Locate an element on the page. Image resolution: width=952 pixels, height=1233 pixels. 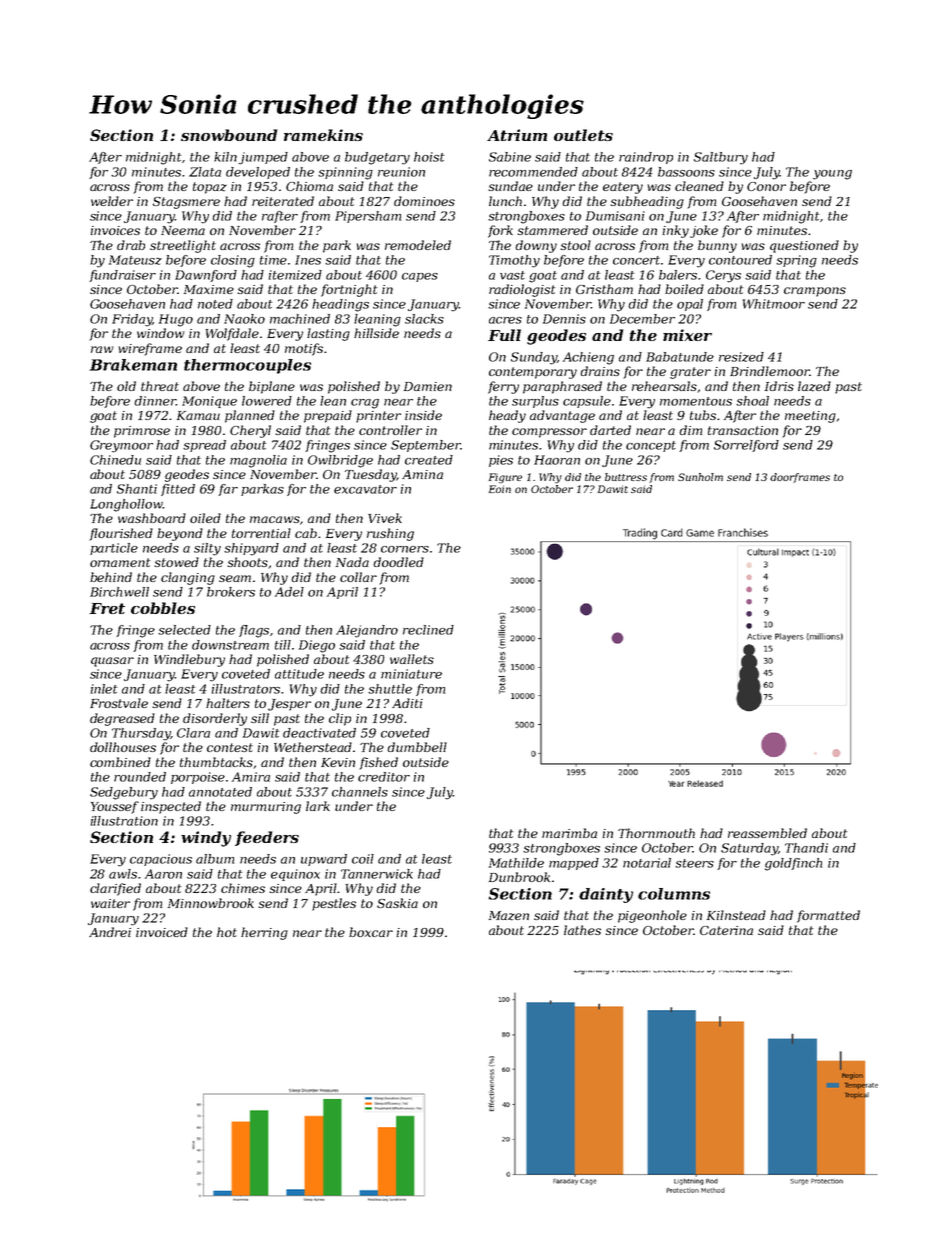
spread is located at coordinates (204, 446).
